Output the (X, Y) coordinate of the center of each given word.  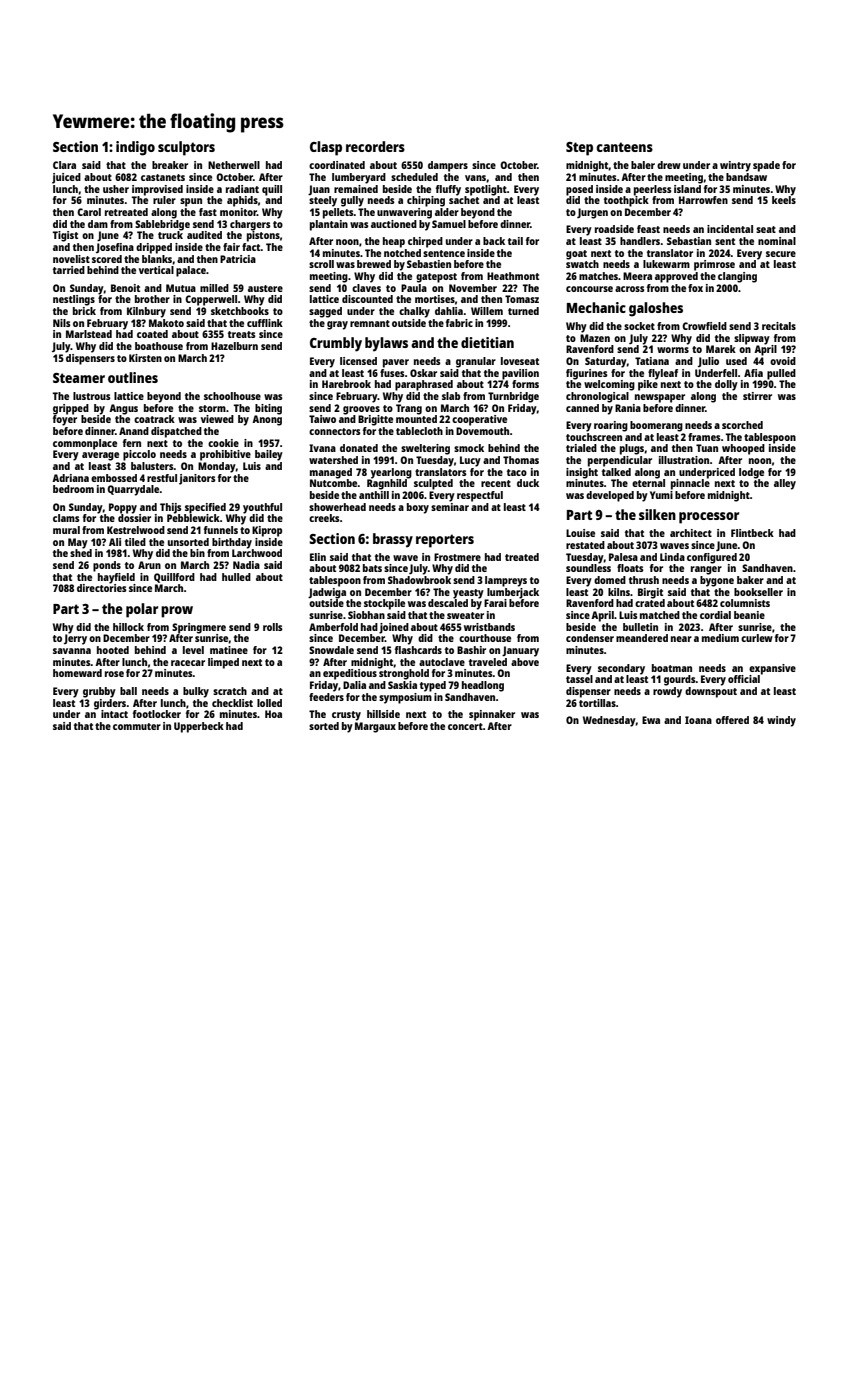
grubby (99, 692)
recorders (375, 146)
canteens (624, 147)
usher (116, 189)
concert (465, 726)
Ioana (698, 720)
